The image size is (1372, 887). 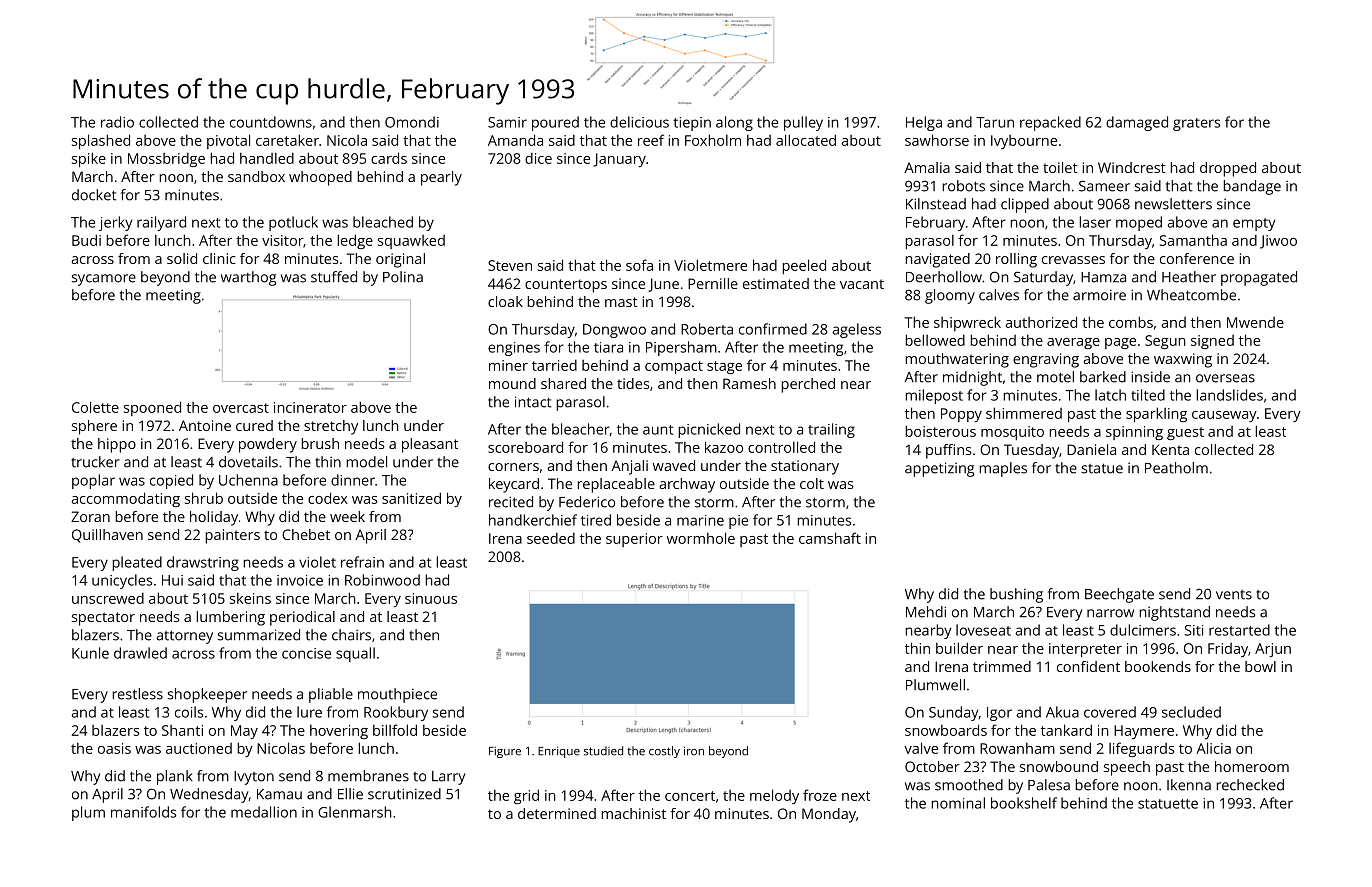 What do you see at coordinates (946, 730) in the page?
I see `snowboards` at bounding box center [946, 730].
